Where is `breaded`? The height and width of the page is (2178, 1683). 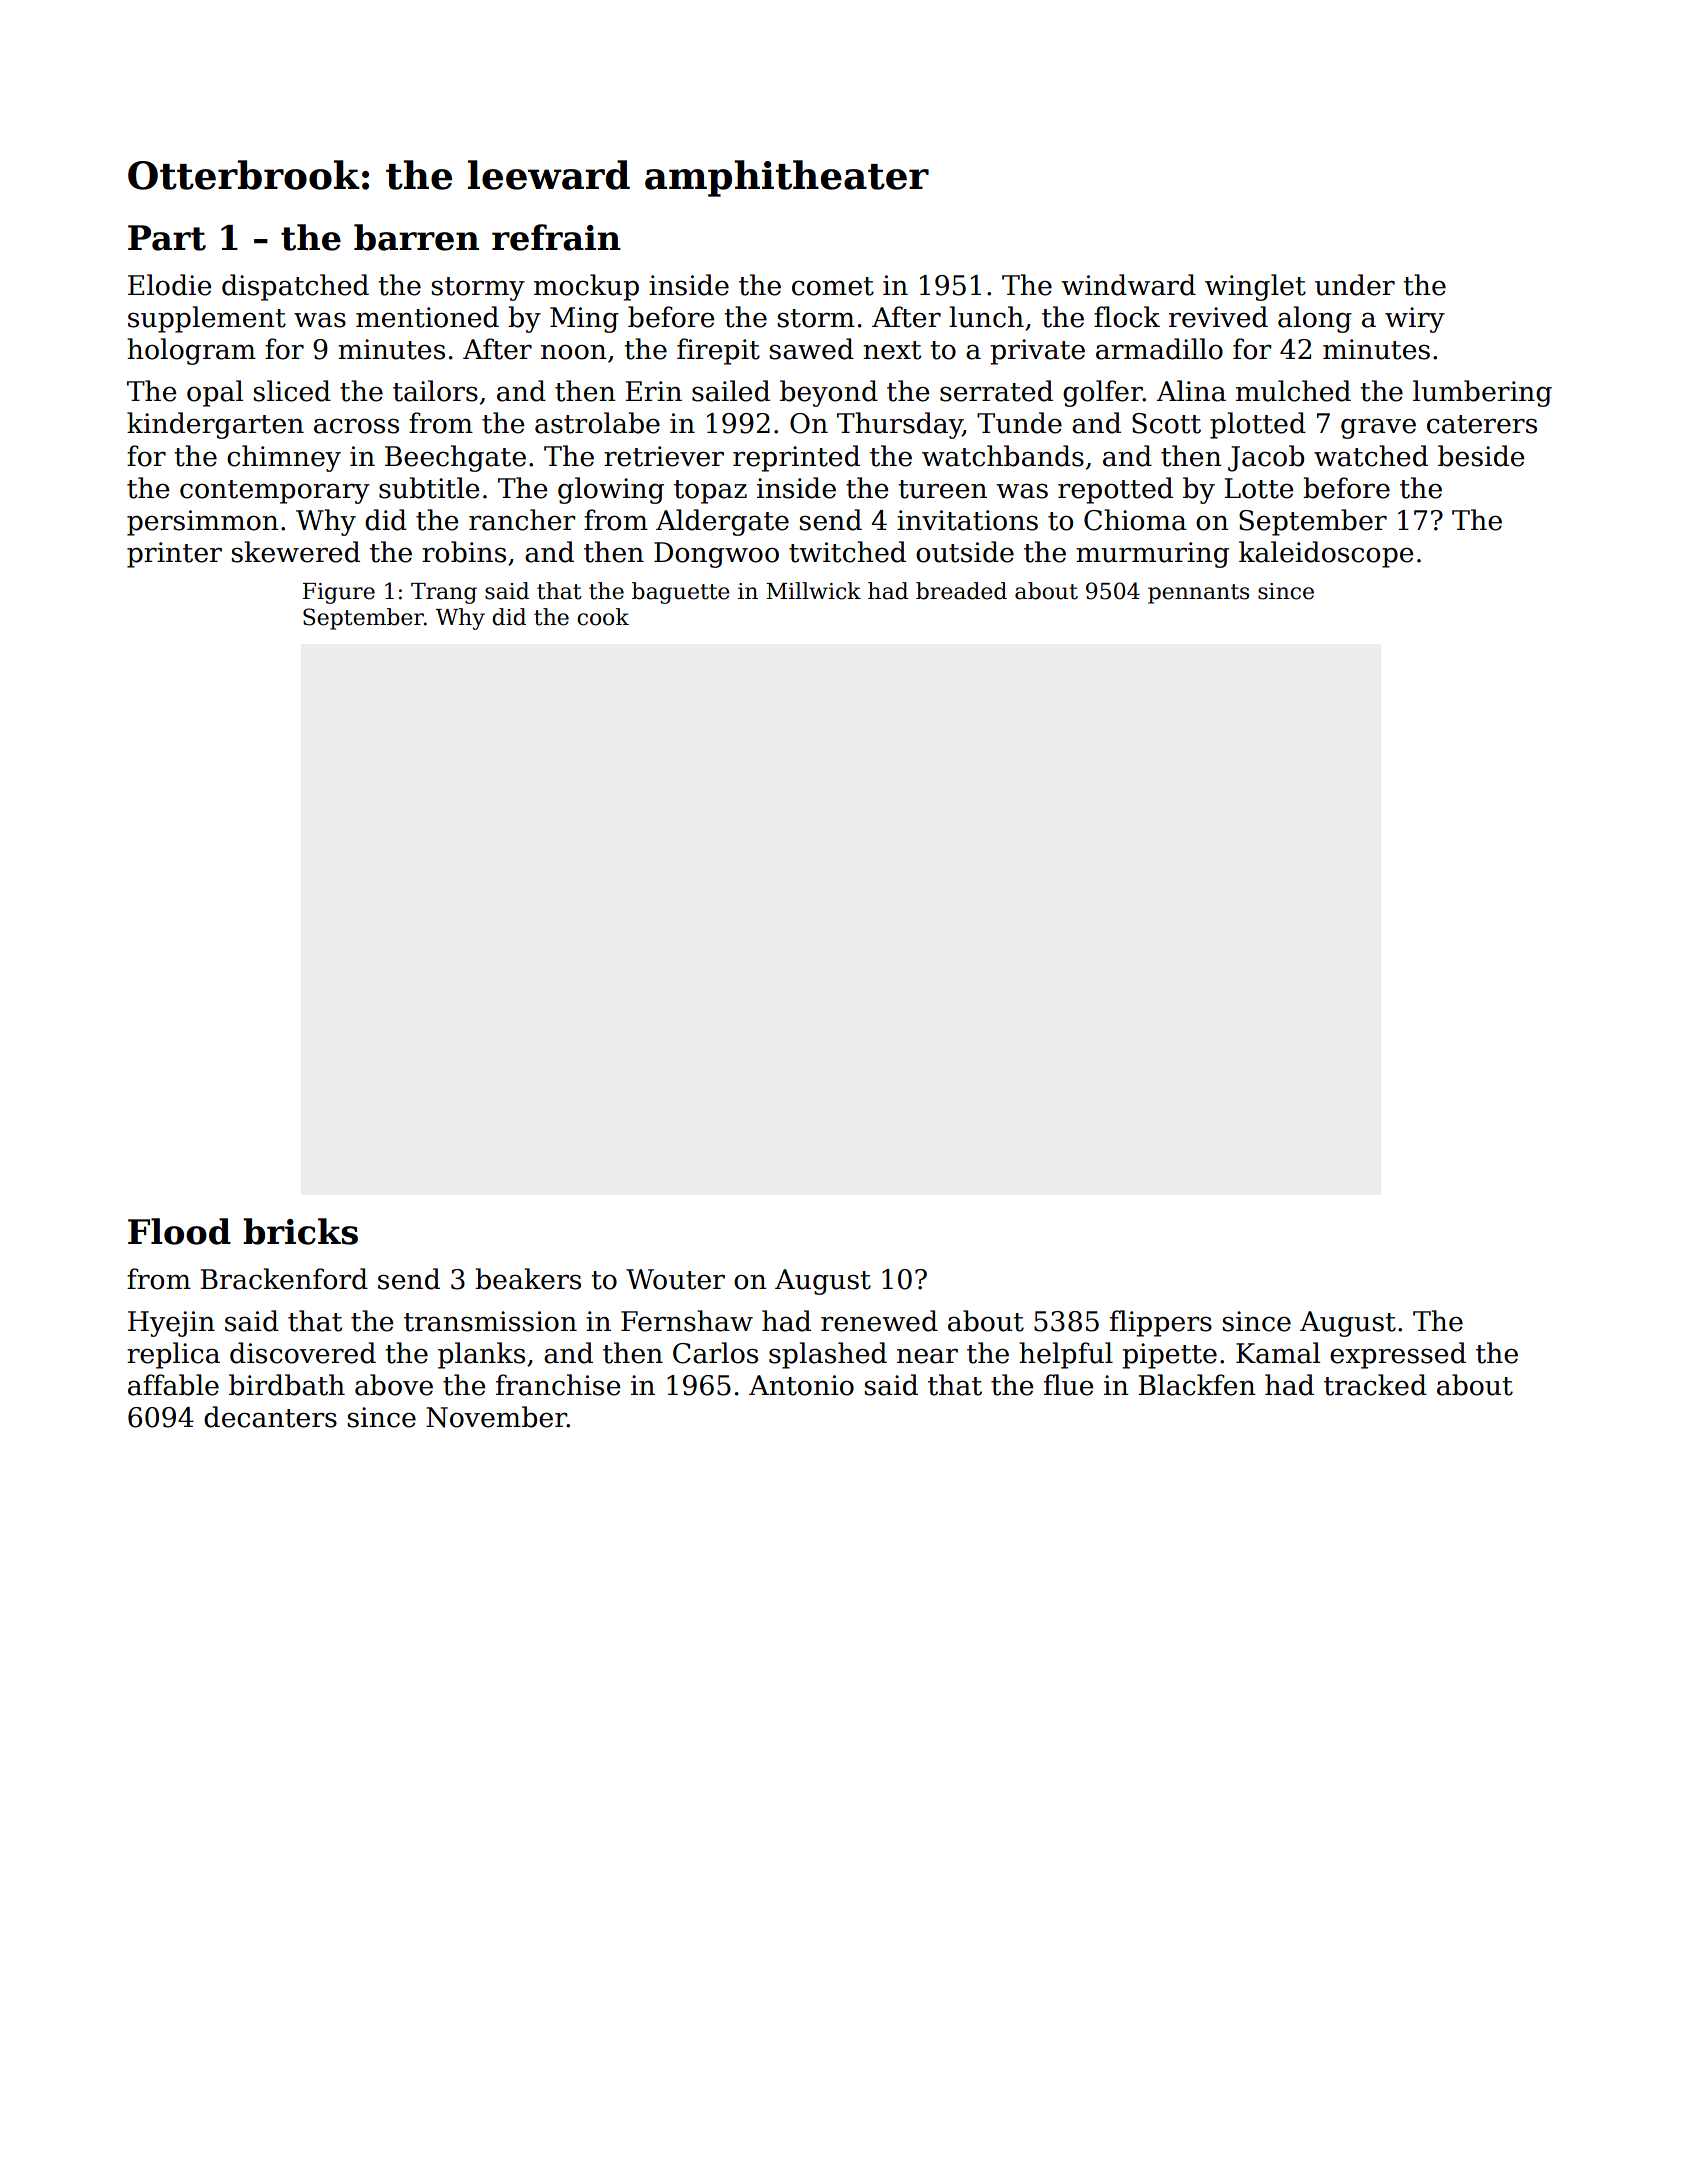
breaded is located at coordinates (961, 591).
